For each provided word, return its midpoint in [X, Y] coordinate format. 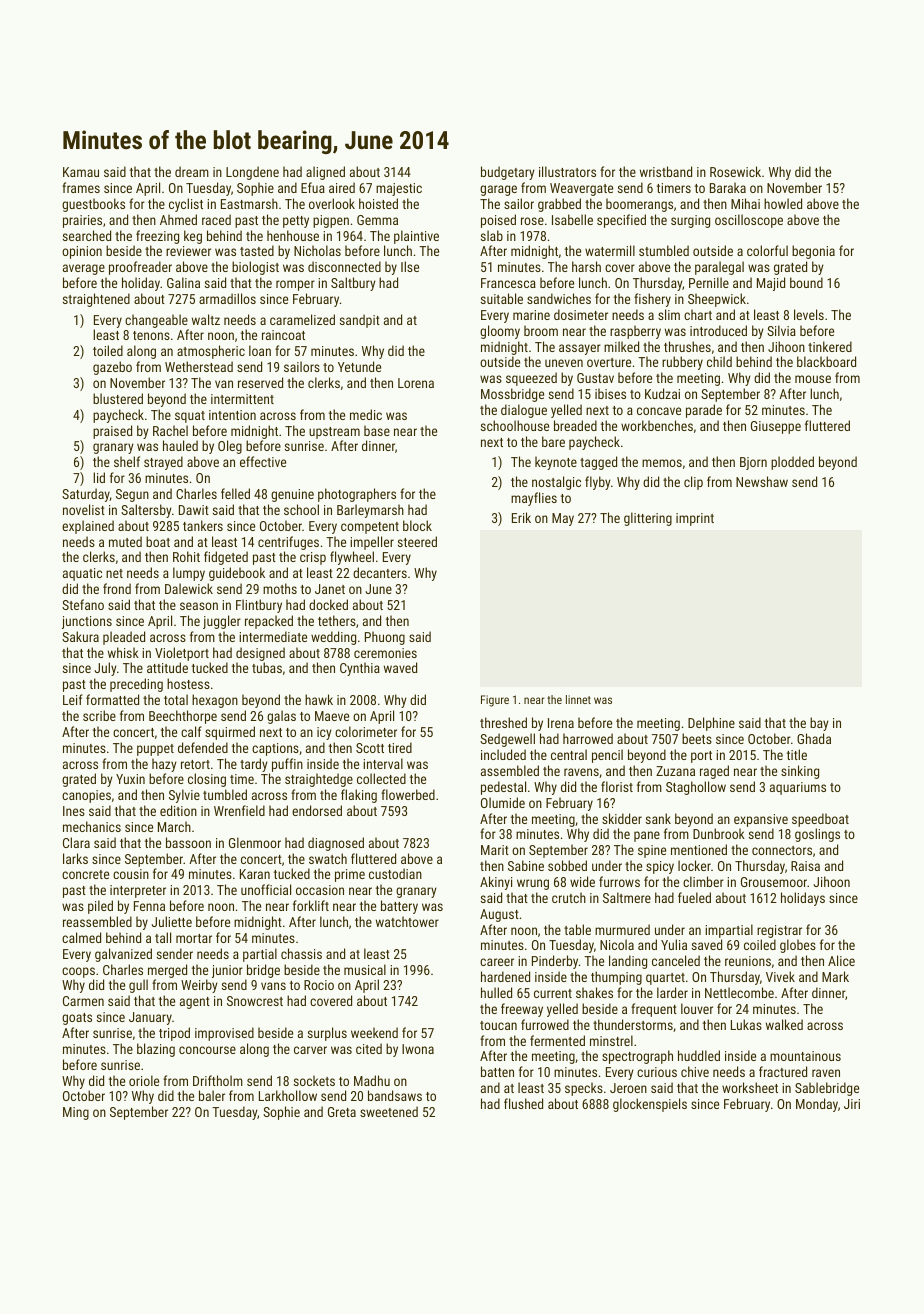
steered [417, 541]
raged [714, 772]
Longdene [252, 173]
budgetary [508, 173]
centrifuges [288, 543]
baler [212, 1095]
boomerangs [639, 205]
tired [400, 747]
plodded [792, 463]
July [106, 669]
